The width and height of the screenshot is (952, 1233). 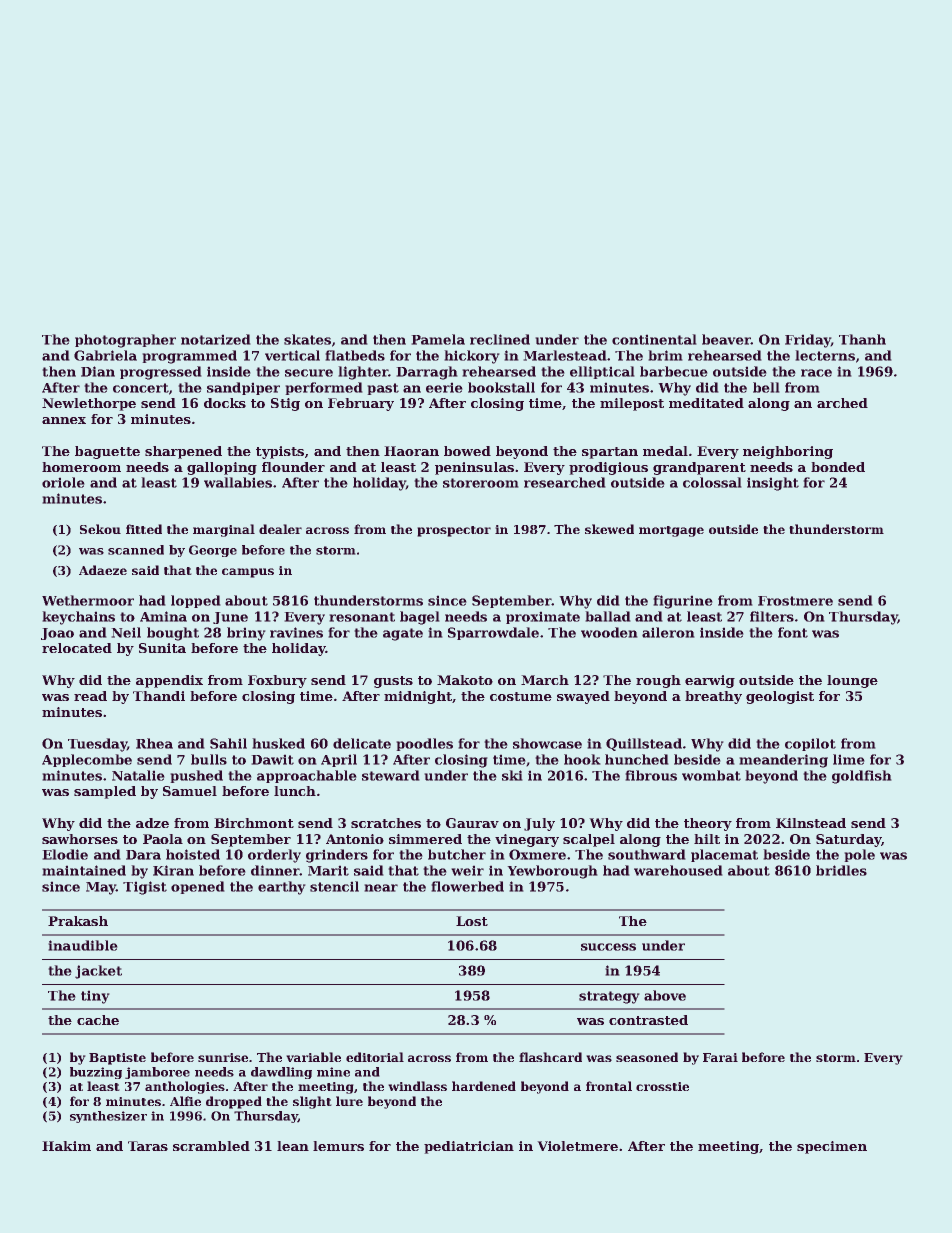 What do you see at coordinates (654, 339) in the screenshot?
I see `continental` at bounding box center [654, 339].
